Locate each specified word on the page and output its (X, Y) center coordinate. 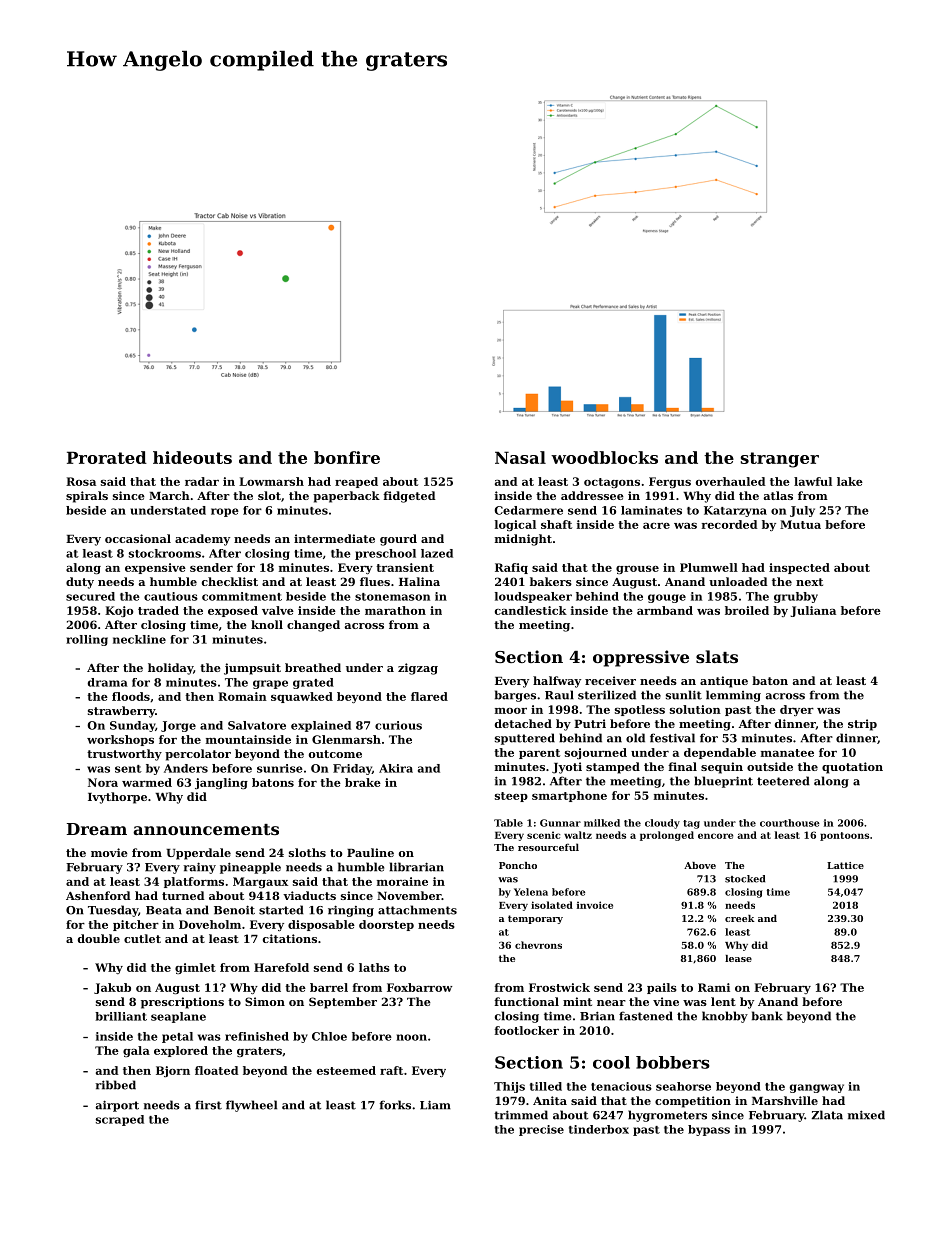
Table (508, 823)
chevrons (538, 945)
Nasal (520, 457)
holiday (170, 669)
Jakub (112, 988)
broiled (747, 610)
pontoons (844, 836)
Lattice (845, 865)
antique (724, 682)
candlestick (531, 610)
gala (136, 1051)
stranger (780, 460)
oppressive (641, 658)
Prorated (107, 457)
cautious (171, 596)
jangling (221, 783)
